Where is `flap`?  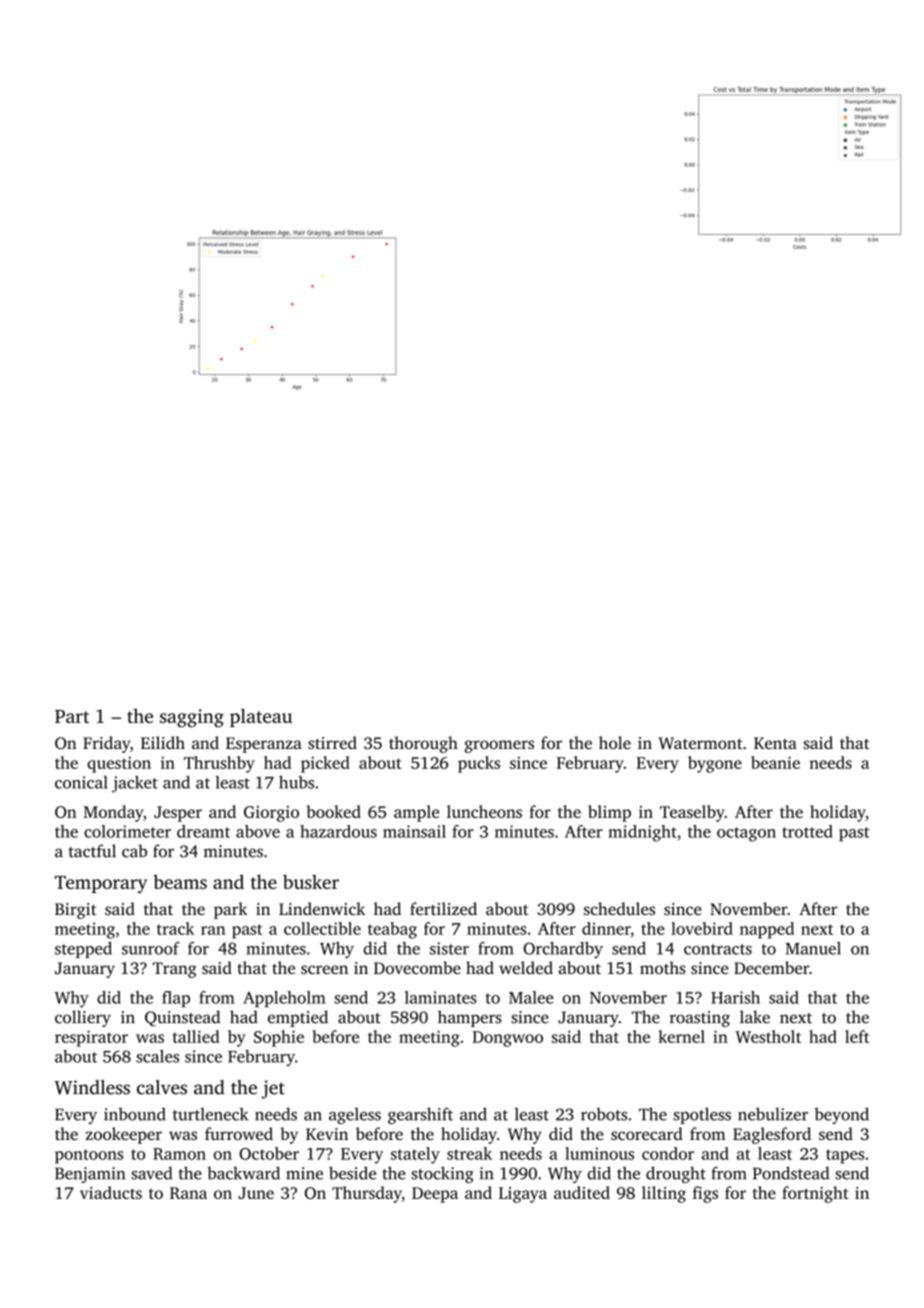 flap is located at coordinates (176, 999).
